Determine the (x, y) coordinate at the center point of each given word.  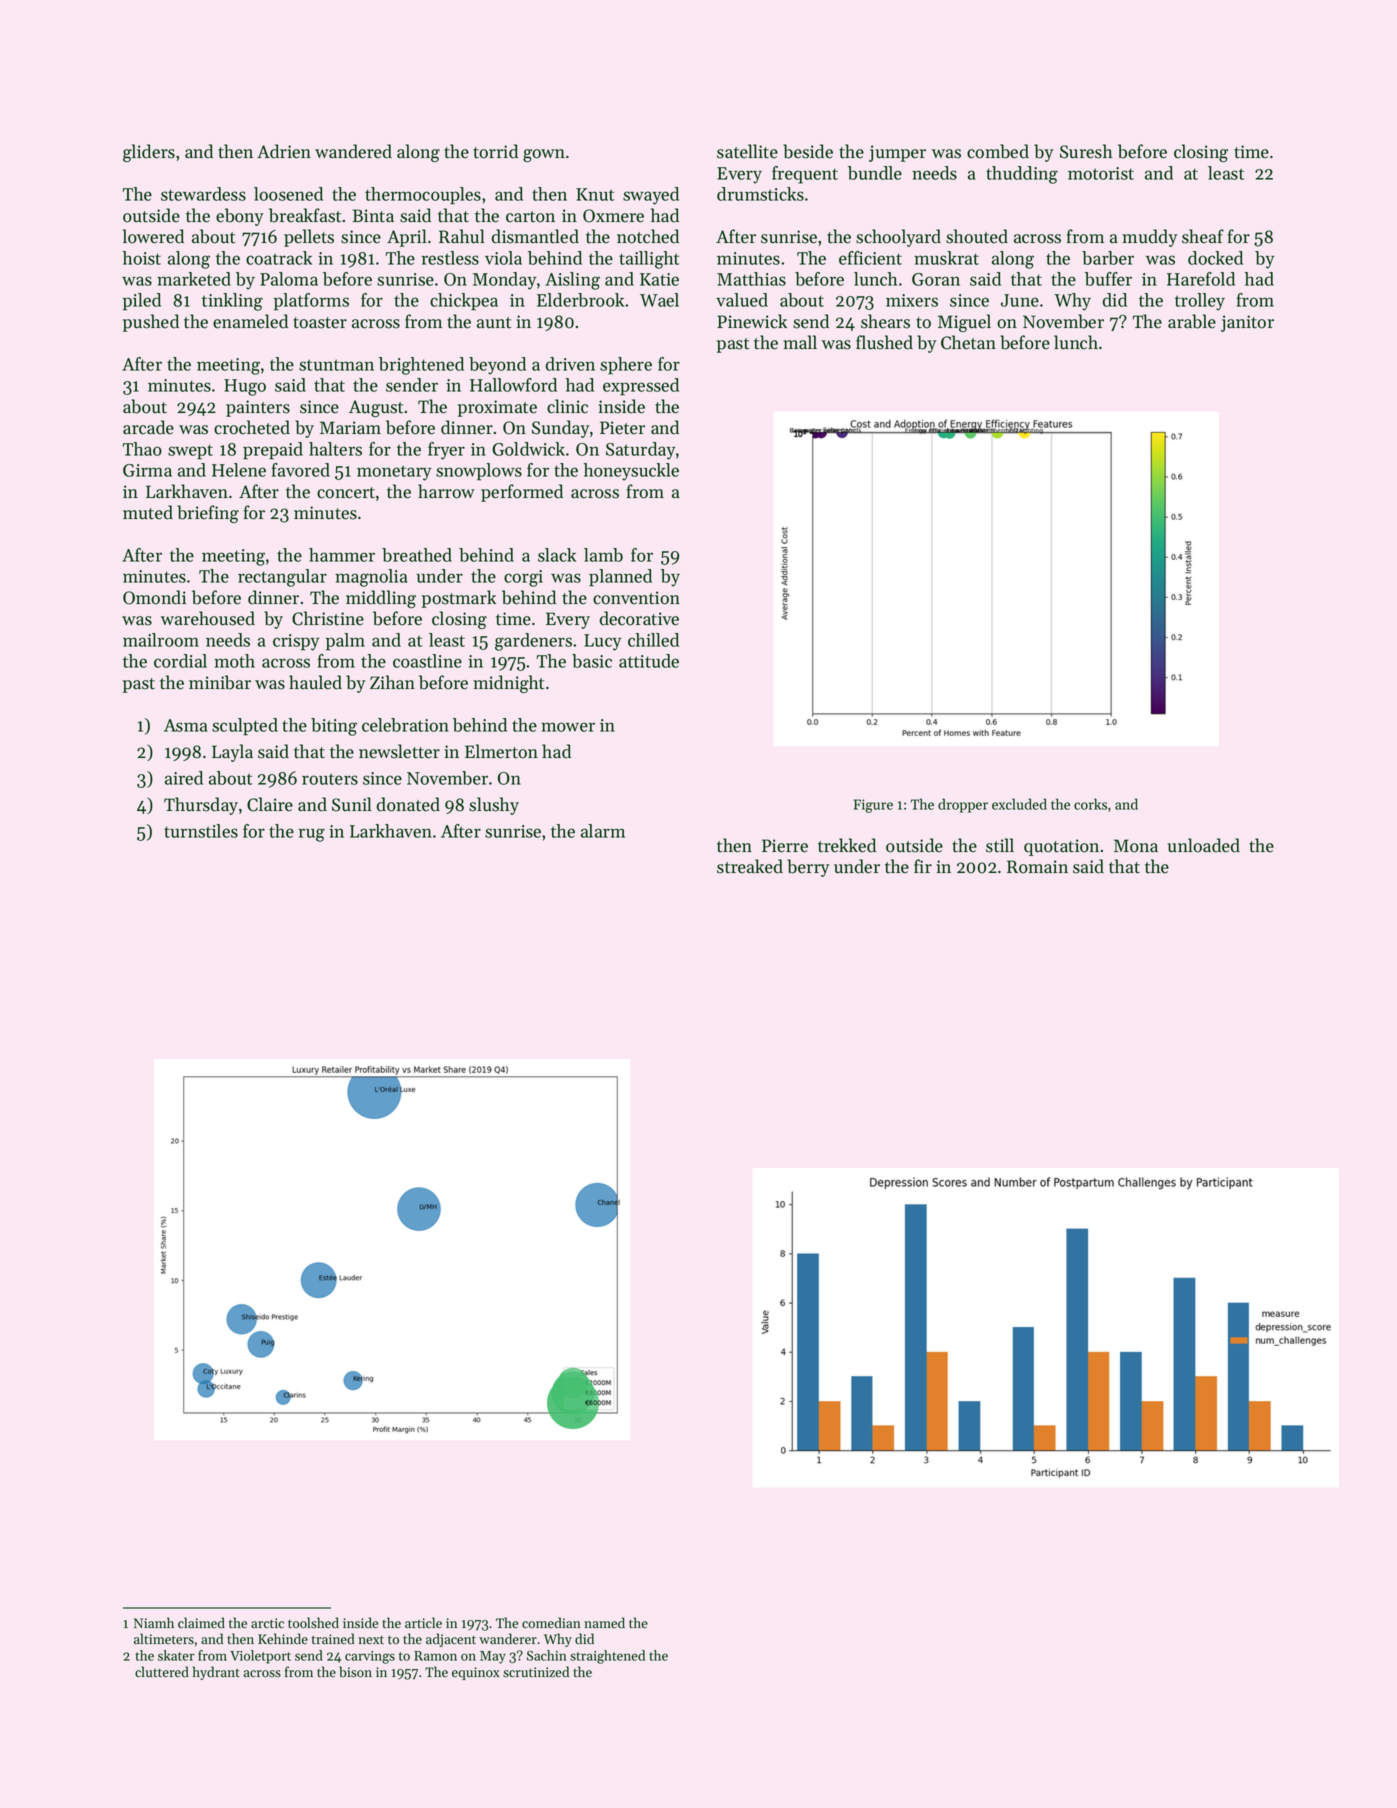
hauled (315, 682)
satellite (747, 151)
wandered (353, 151)
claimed (201, 1623)
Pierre (785, 846)
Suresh (1086, 151)
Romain (1037, 867)
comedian (551, 1623)
